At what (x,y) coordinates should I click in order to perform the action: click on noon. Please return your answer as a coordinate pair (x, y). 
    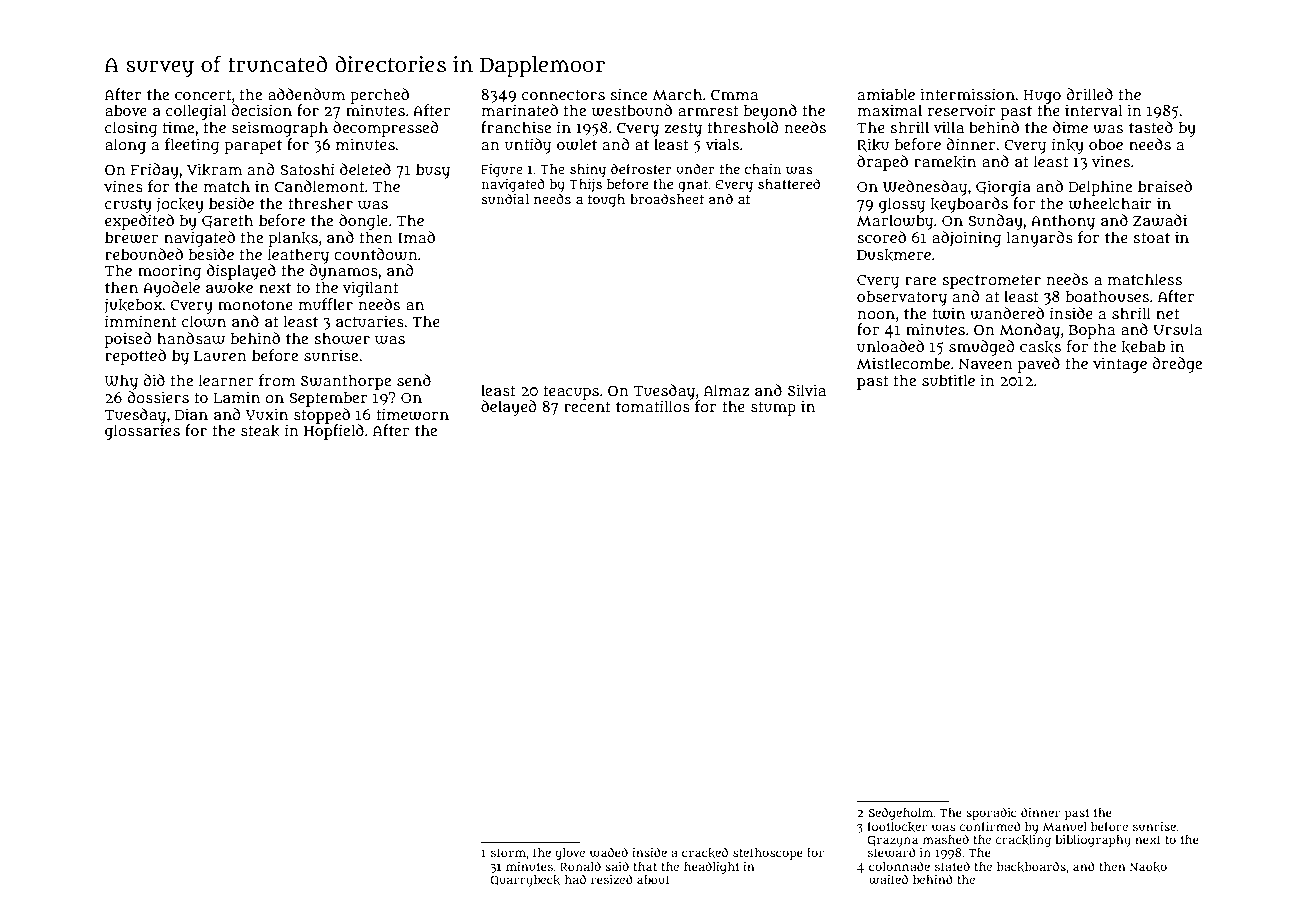
    Looking at the image, I should click on (876, 314).
